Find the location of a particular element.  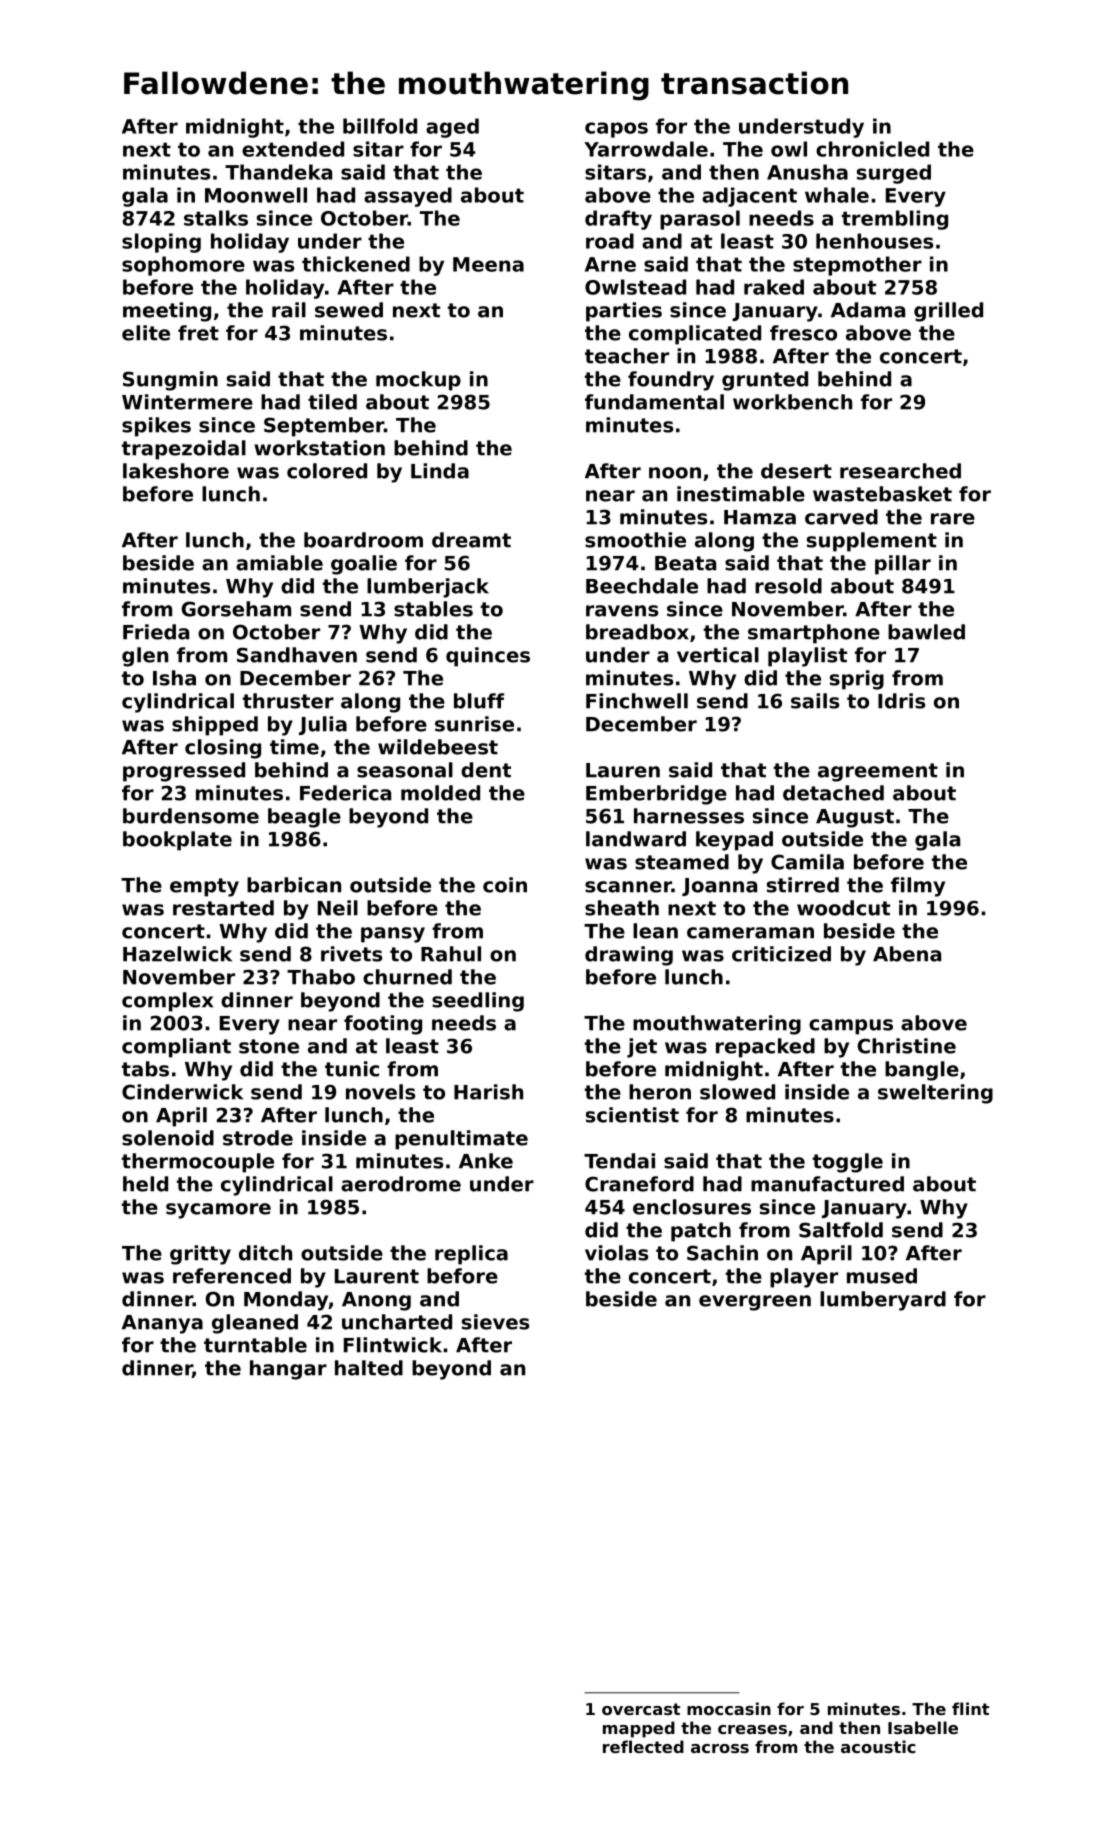

sieves is located at coordinates (495, 1322).
